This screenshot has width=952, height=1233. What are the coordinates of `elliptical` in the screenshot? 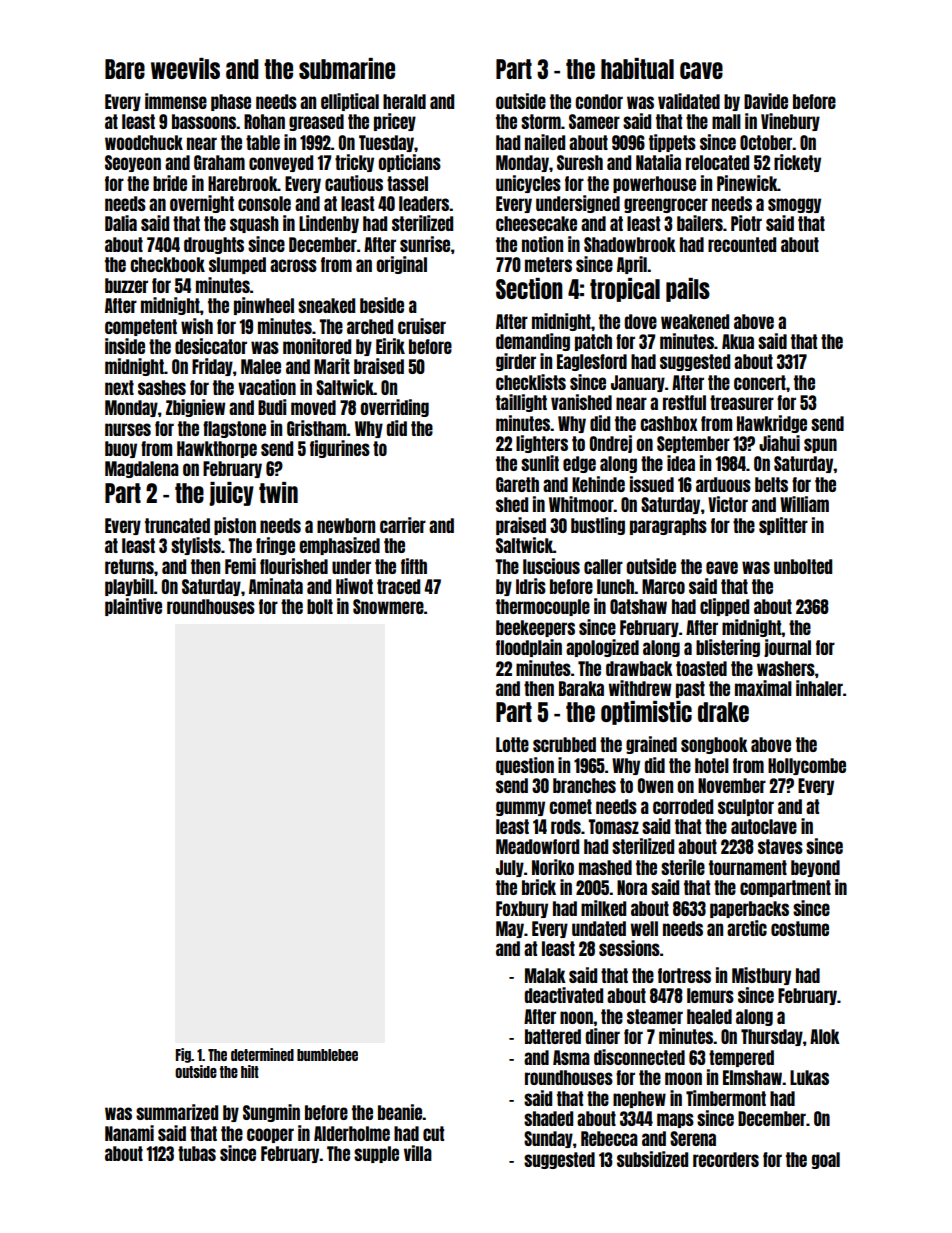 It's located at (350, 102).
